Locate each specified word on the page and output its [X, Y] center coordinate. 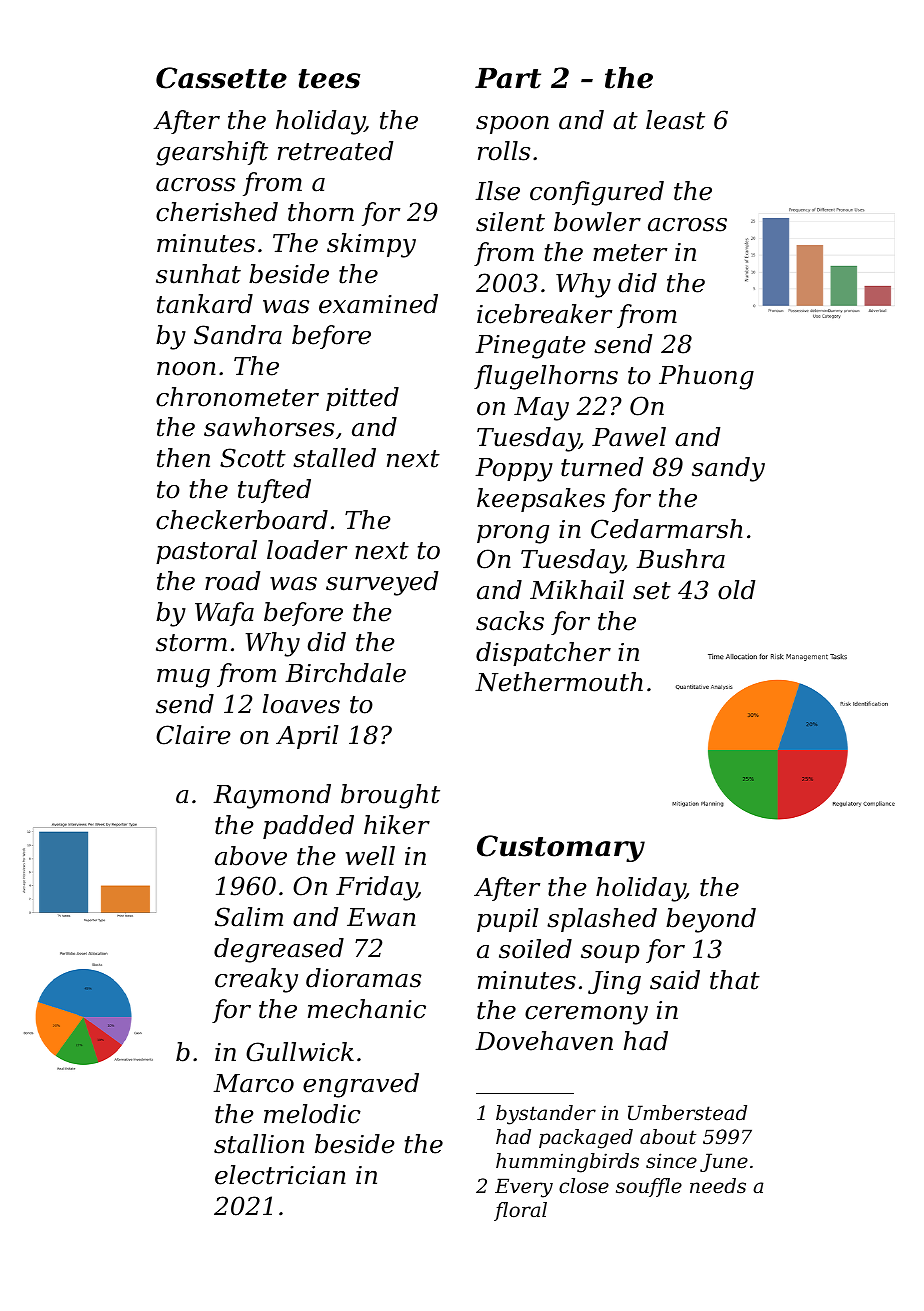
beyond [711, 920]
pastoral [206, 552]
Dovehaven [544, 1041]
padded [308, 827]
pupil [508, 920]
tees [329, 79]
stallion [259, 1144]
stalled [334, 458]
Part [508, 78]
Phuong [706, 377]
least [675, 120]
